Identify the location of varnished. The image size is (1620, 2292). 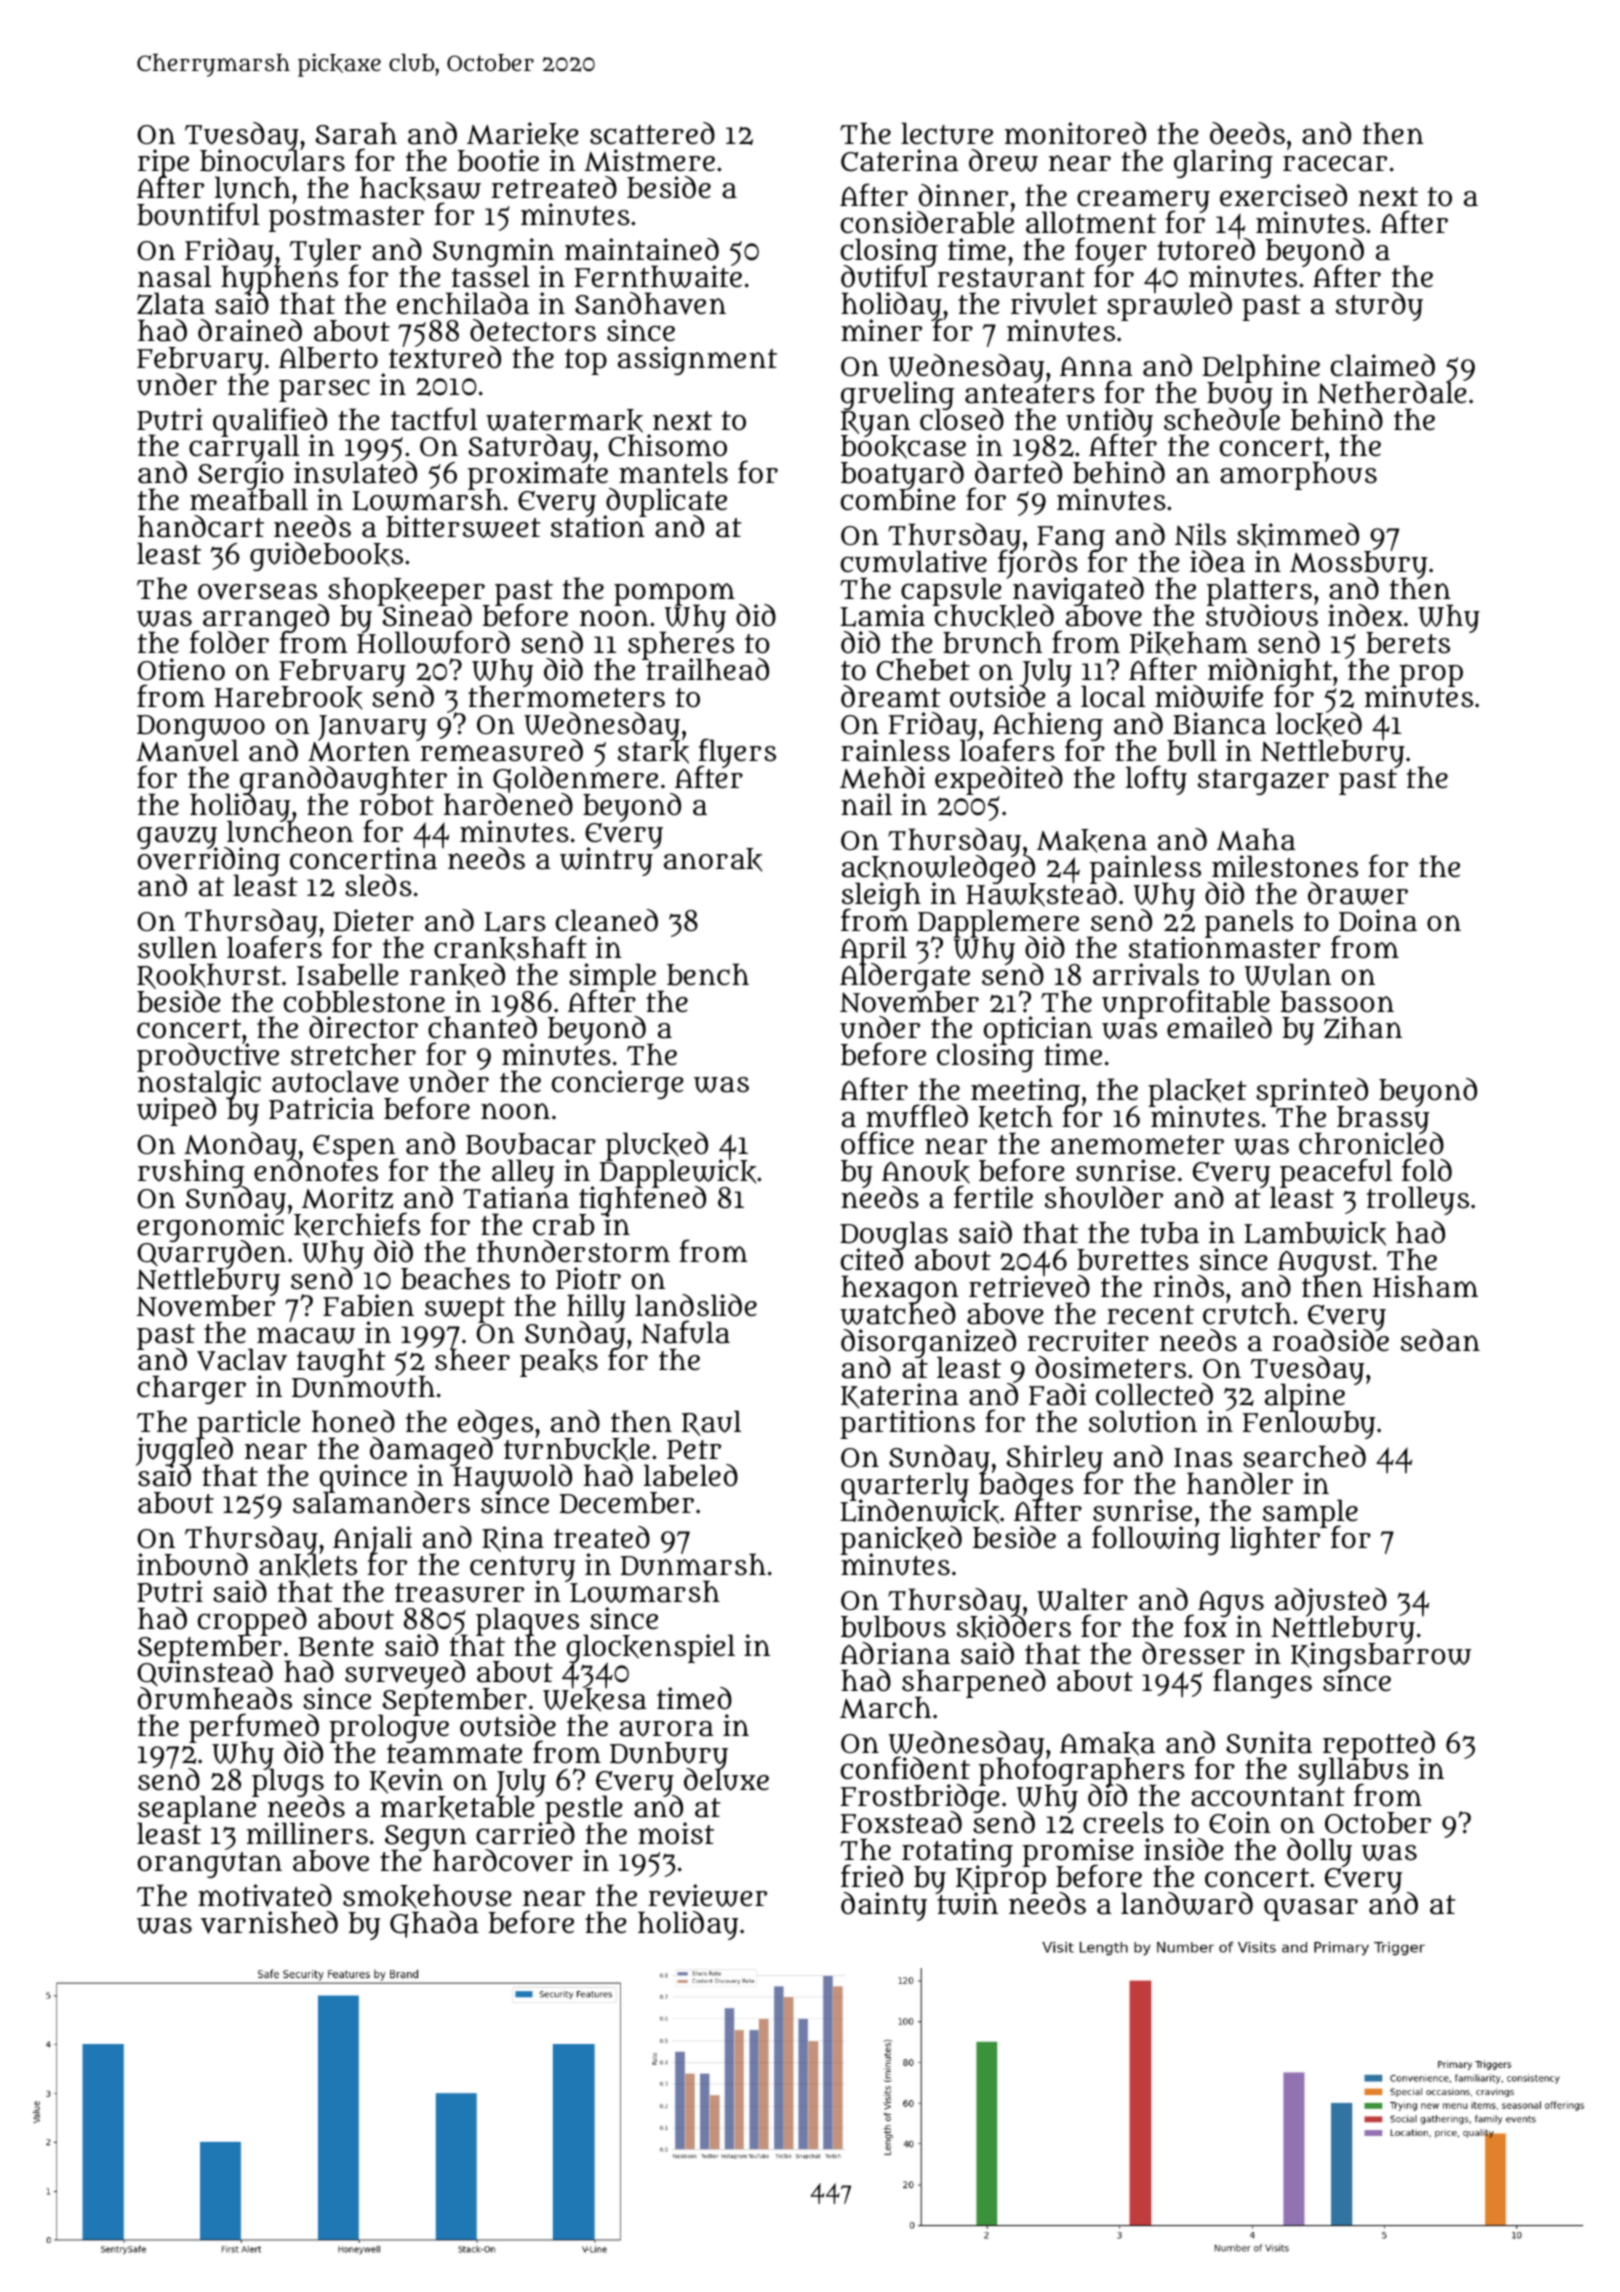
(269, 1922).
